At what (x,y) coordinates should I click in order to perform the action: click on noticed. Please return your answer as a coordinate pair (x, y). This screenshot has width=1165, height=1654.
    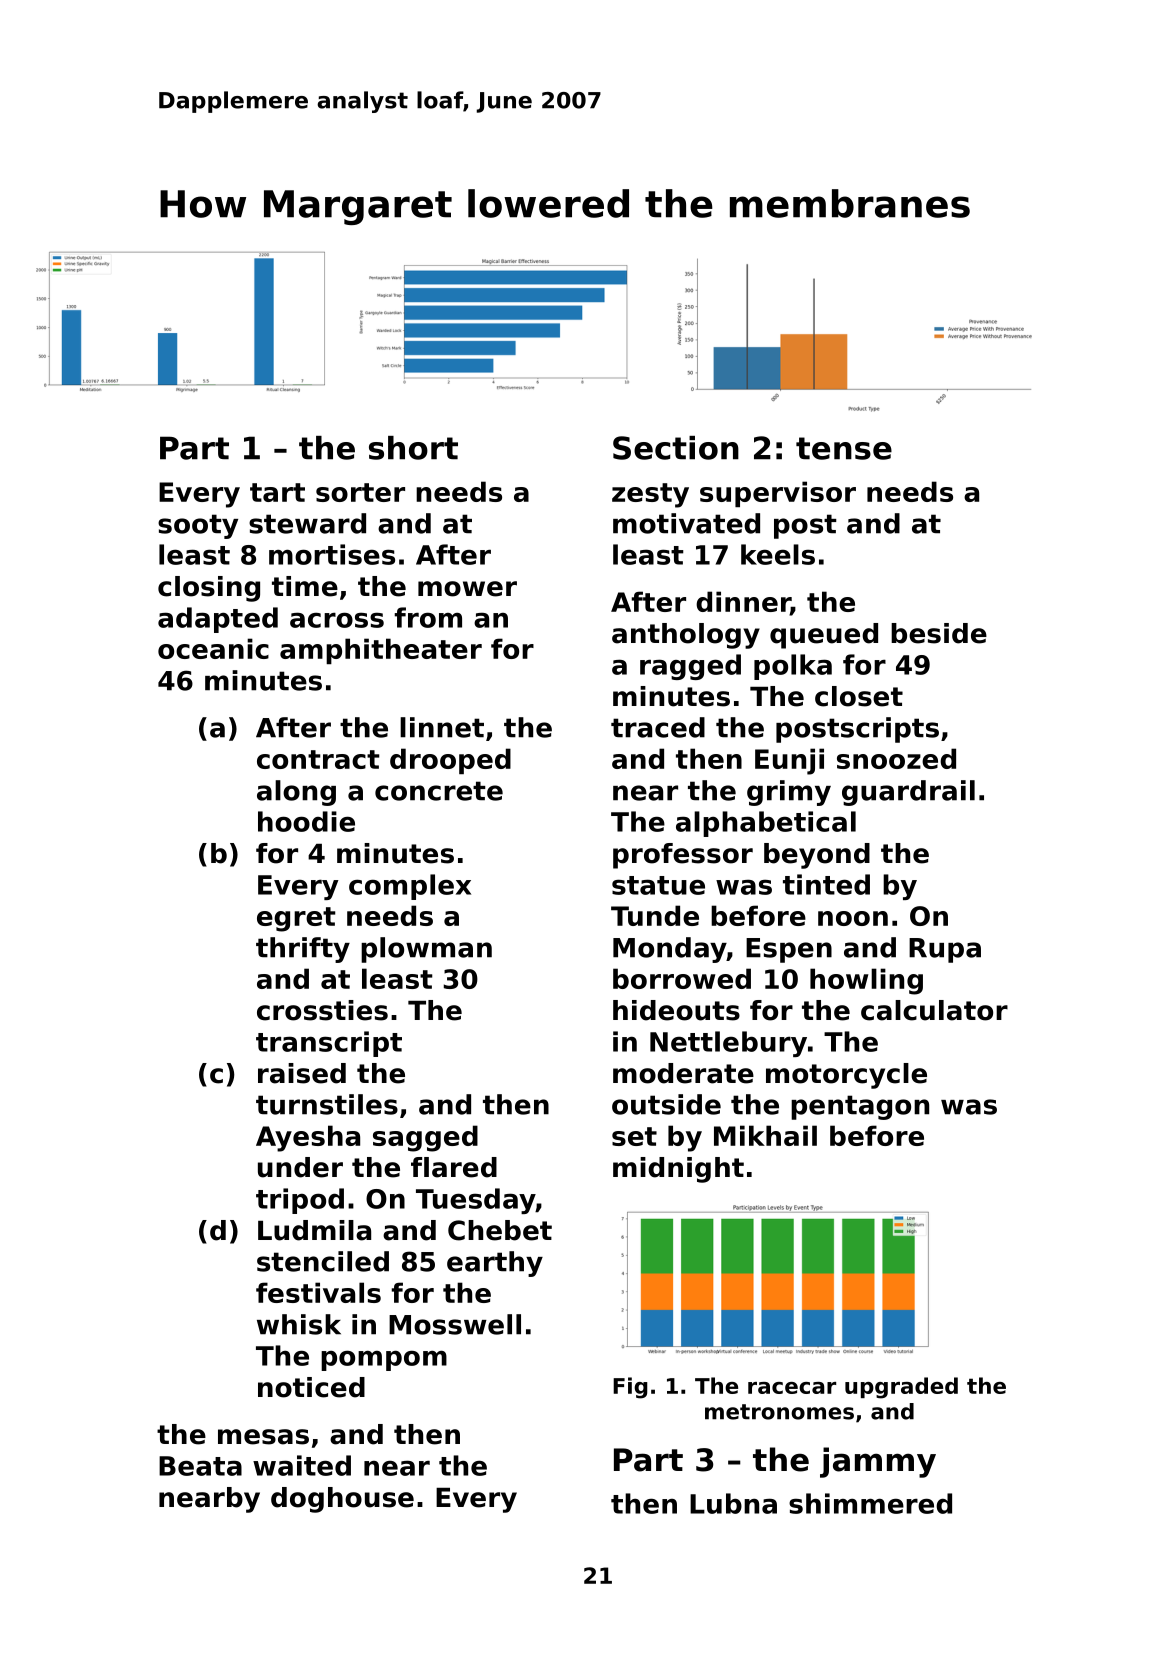
    Looking at the image, I should click on (311, 1387).
